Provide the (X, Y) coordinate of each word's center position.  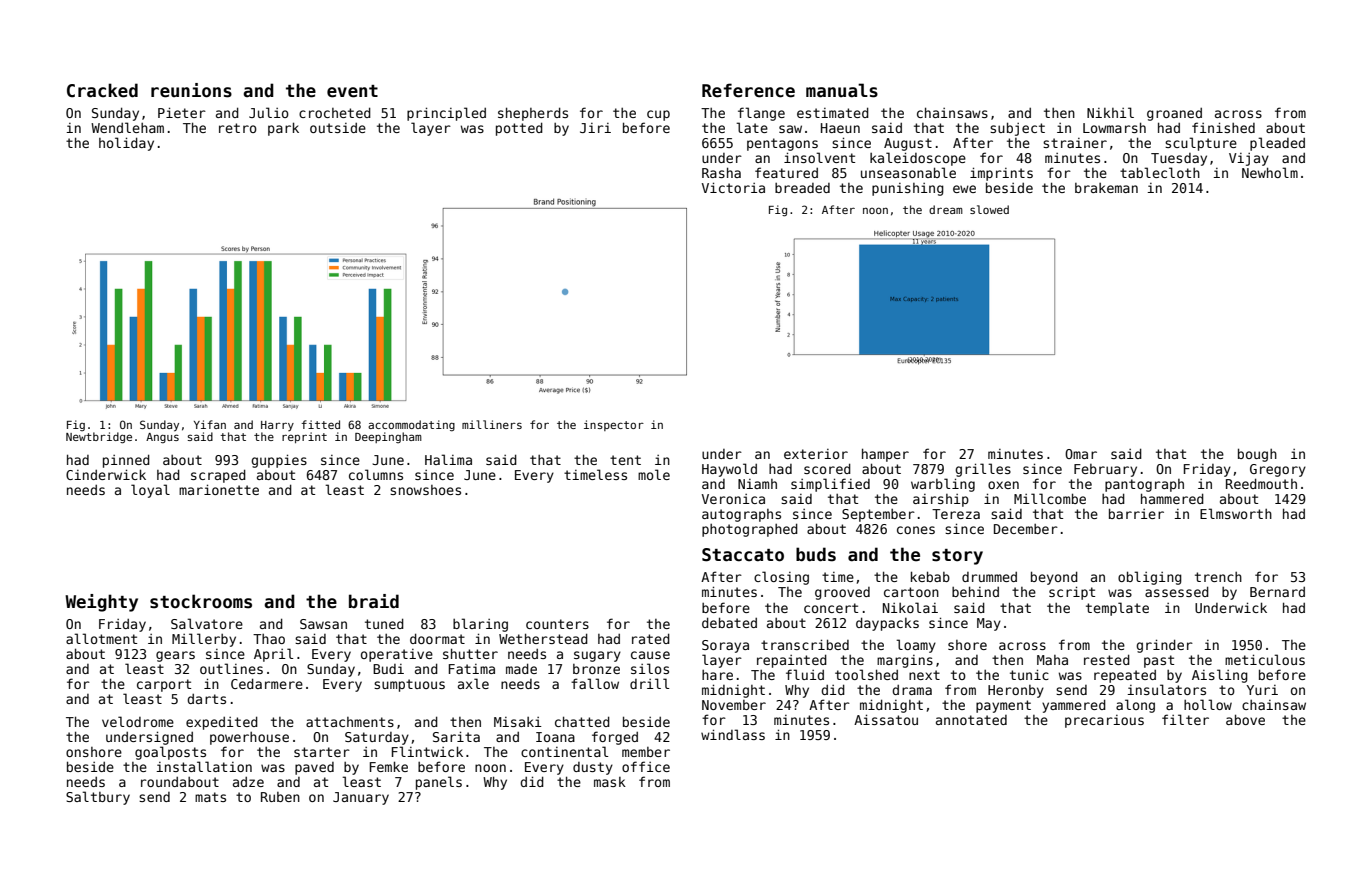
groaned (1174, 114)
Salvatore (207, 623)
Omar (1081, 454)
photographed (750, 530)
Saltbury (98, 798)
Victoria (733, 187)
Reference (748, 90)
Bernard (1277, 592)
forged (615, 738)
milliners (492, 424)
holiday (126, 144)
